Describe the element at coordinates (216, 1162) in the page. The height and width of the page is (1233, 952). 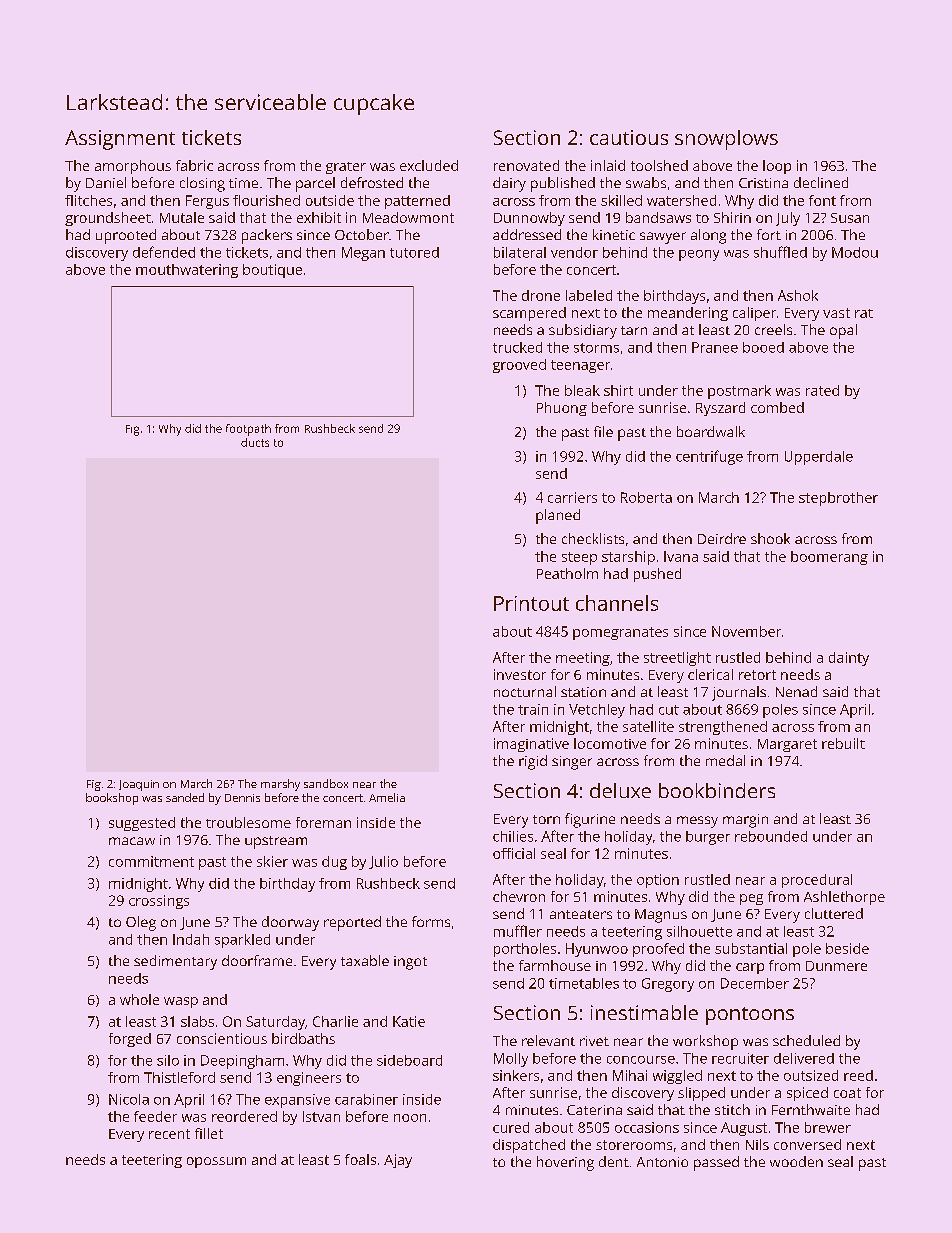
I see `opossum` at that location.
